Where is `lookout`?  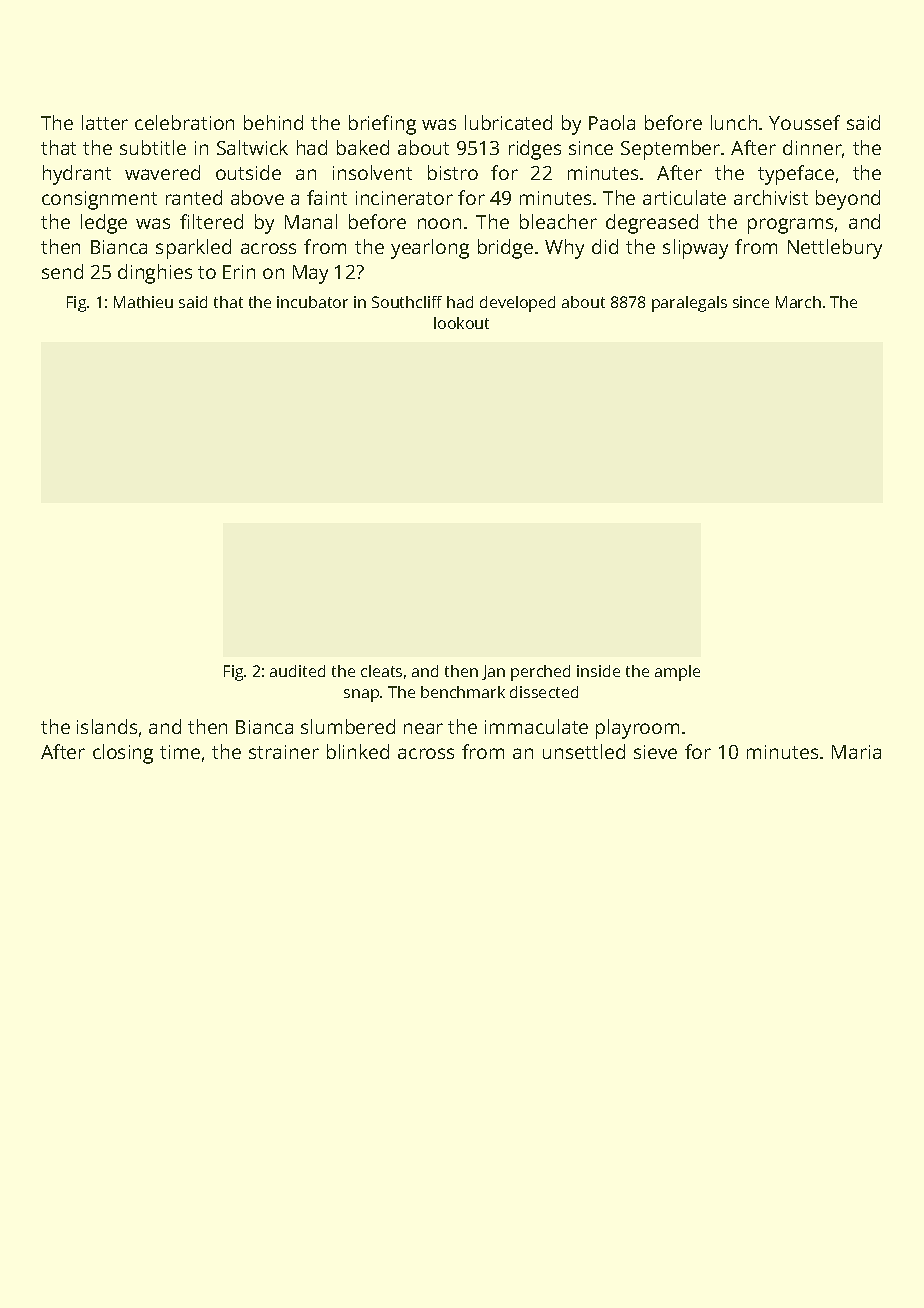 lookout is located at coordinates (461, 323).
